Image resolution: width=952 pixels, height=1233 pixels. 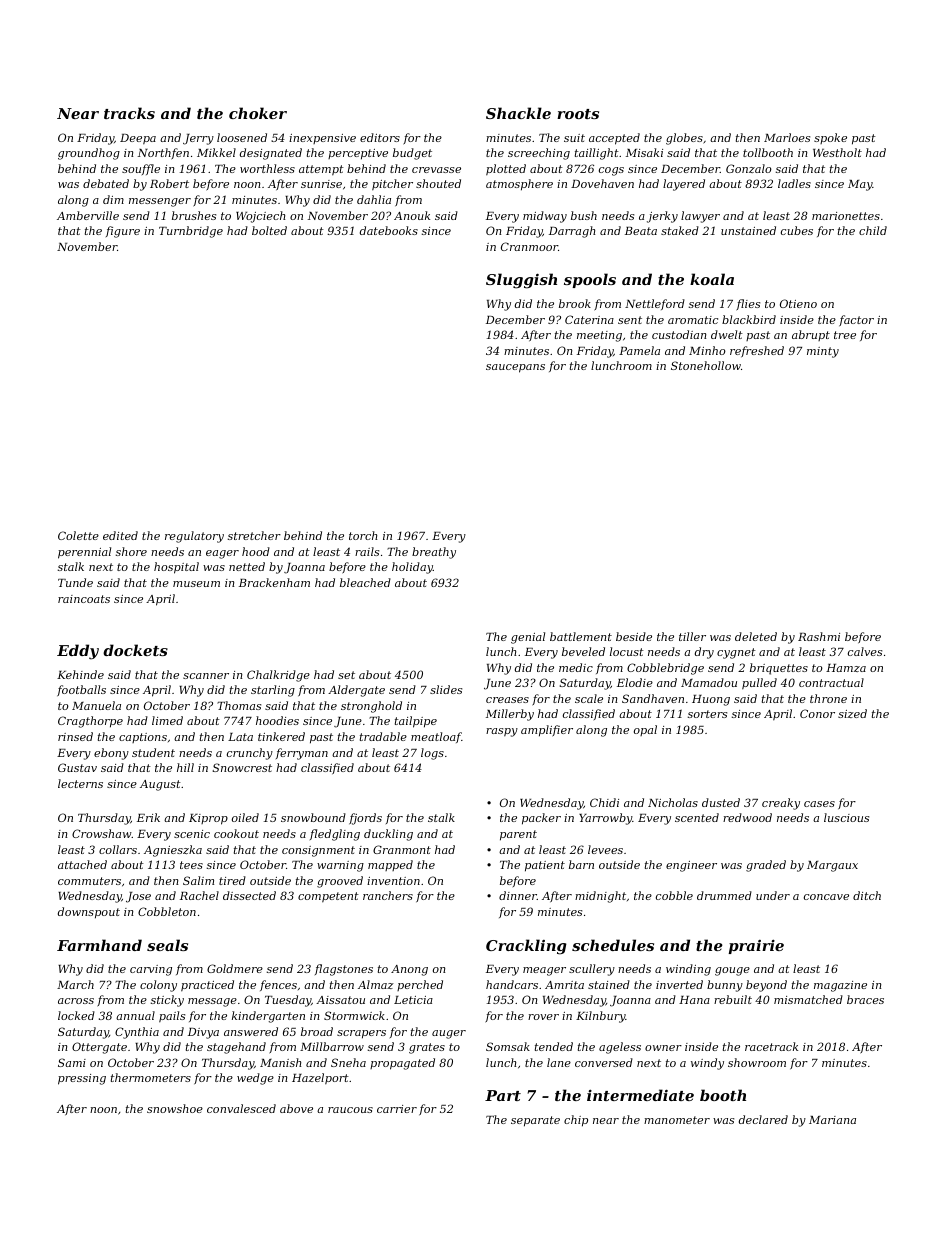 I want to click on torch, so click(x=363, y=535).
